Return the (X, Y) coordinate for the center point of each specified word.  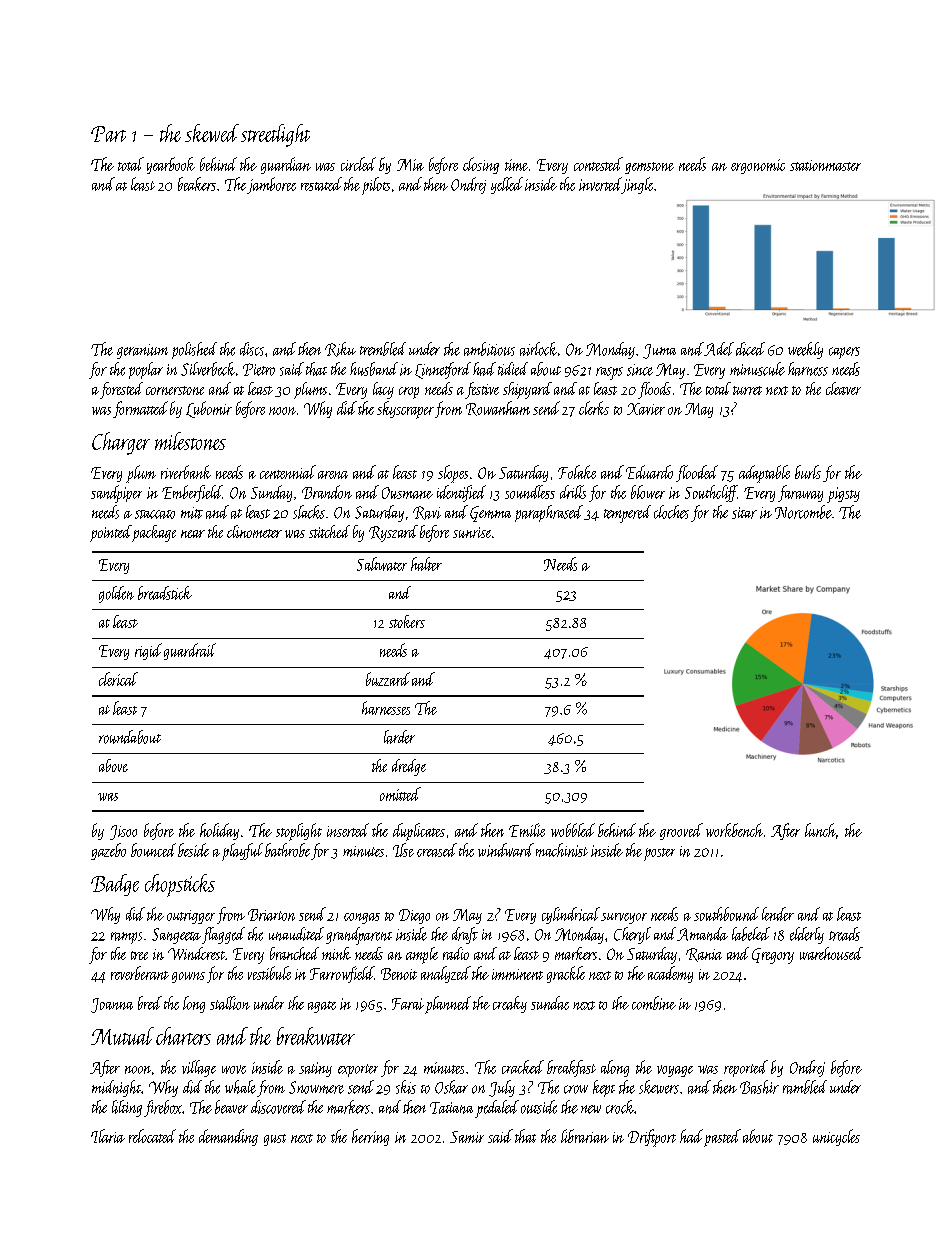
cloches (671, 512)
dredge (409, 767)
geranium (142, 351)
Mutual (122, 1036)
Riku (340, 349)
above (113, 765)
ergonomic (758, 166)
